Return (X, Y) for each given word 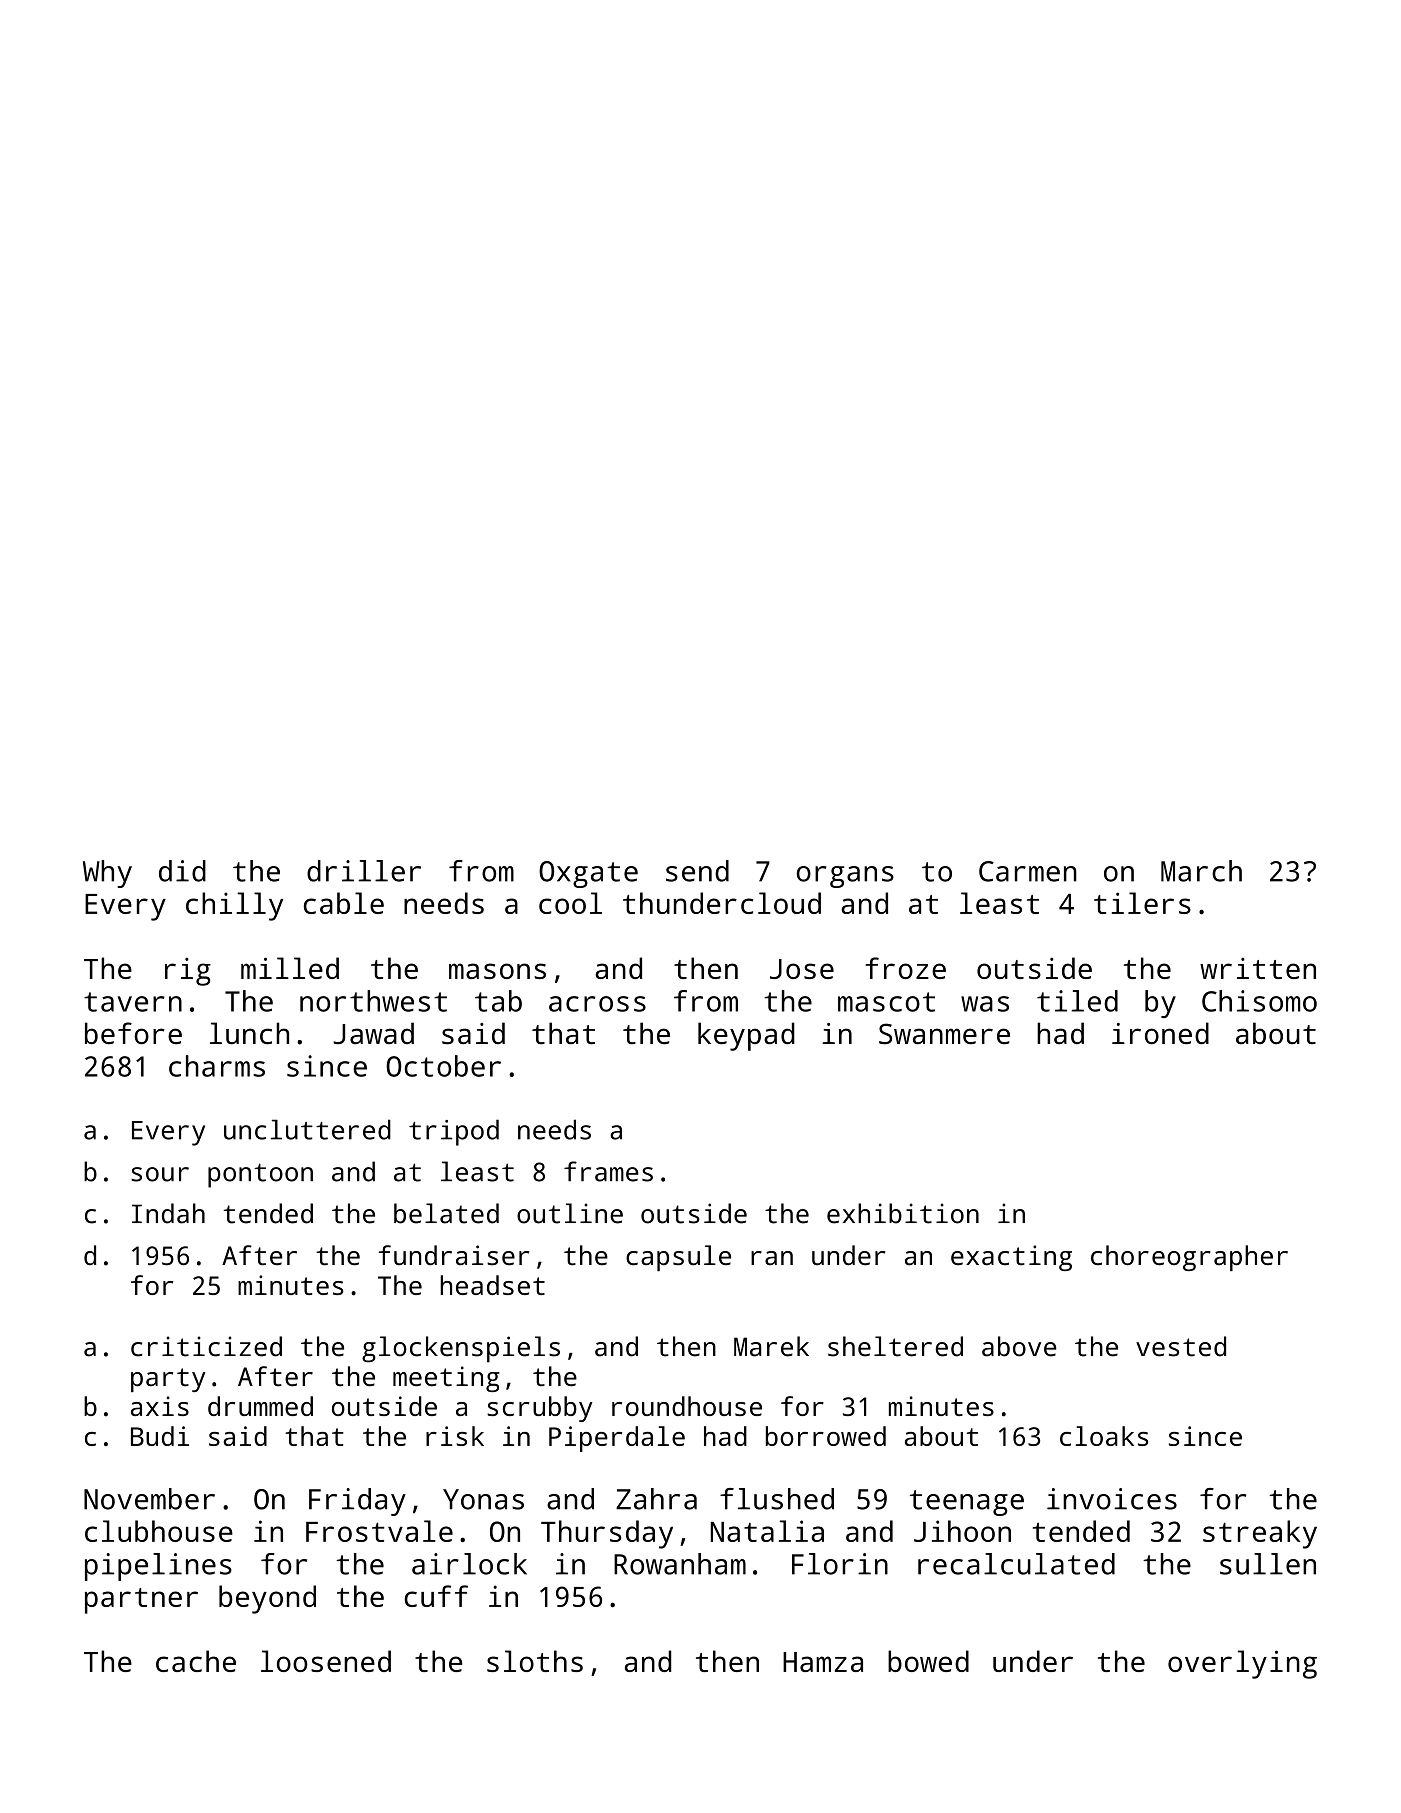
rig (188, 972)
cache (196, 1661)
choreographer (1189, 1258)
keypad (746, 1036)
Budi (160, 1436)
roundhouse (687, 1406)
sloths (535, 1661)
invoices (1112, 1499)
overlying (1242, 1664)
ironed (1160, 1033)
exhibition (903, 1213)
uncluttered (307, 1129)
